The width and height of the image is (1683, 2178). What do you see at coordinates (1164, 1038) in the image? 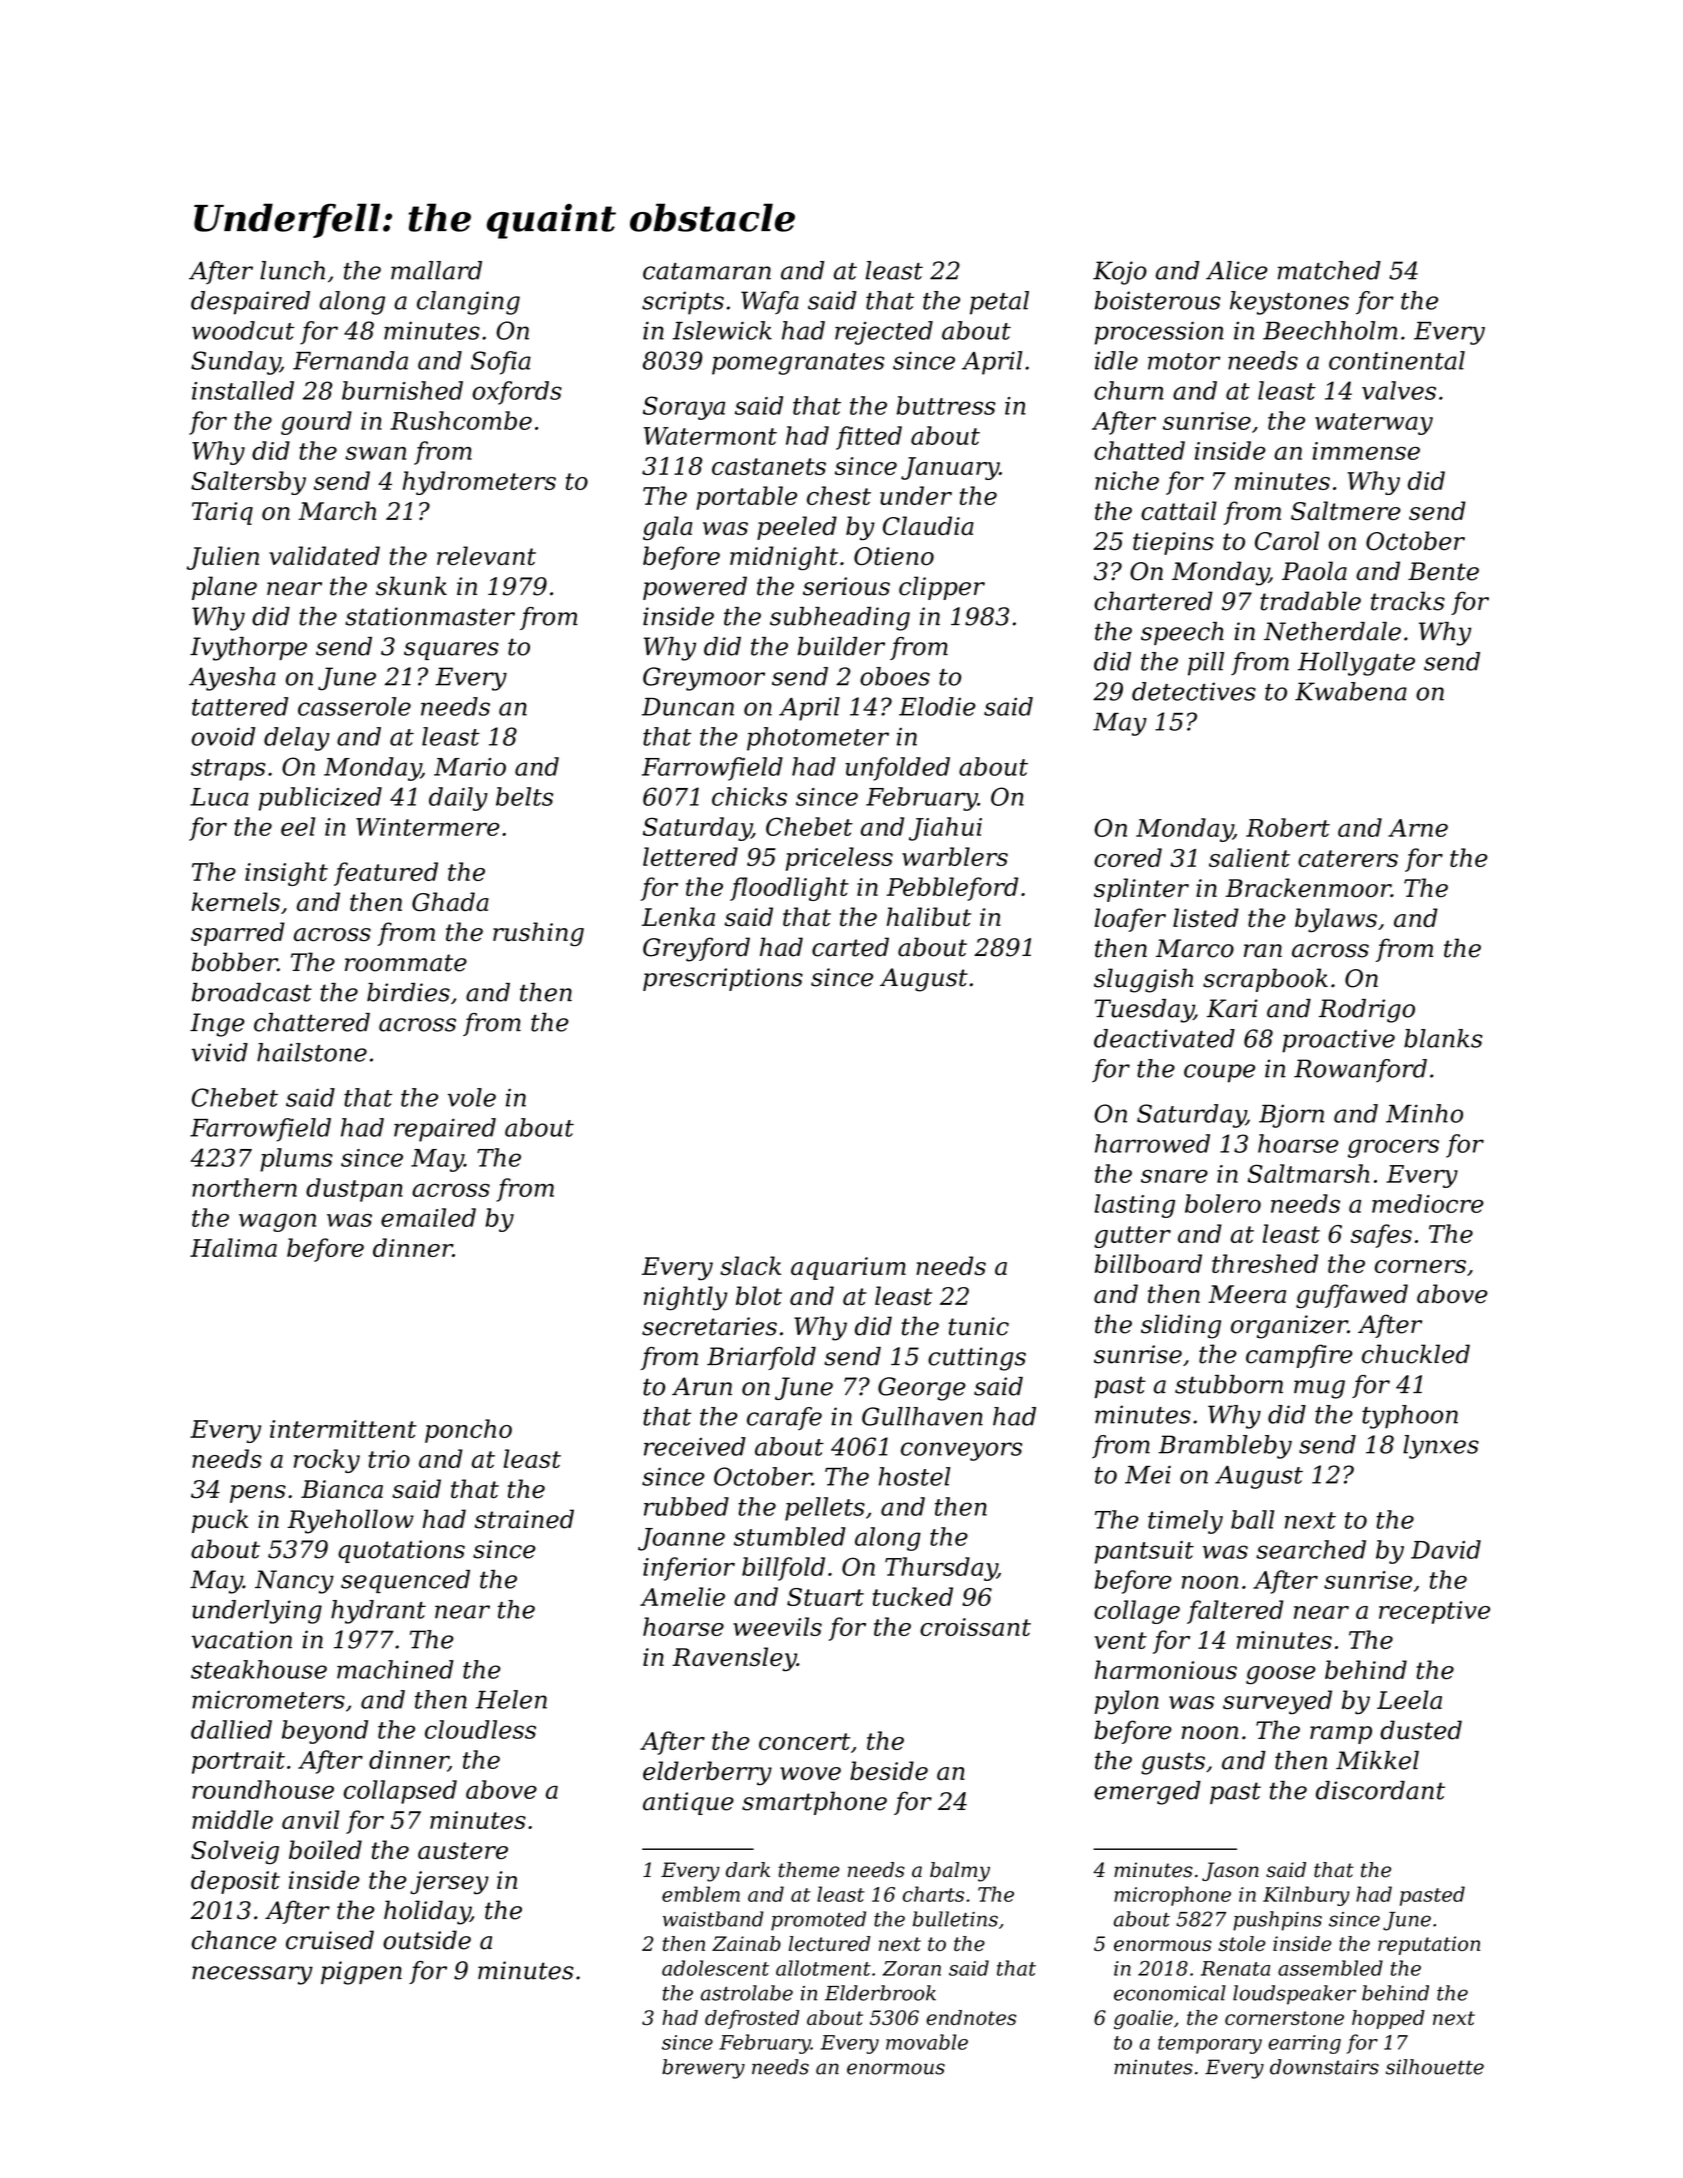
I see `deactivated` at bounding box center [1164, 1038].
